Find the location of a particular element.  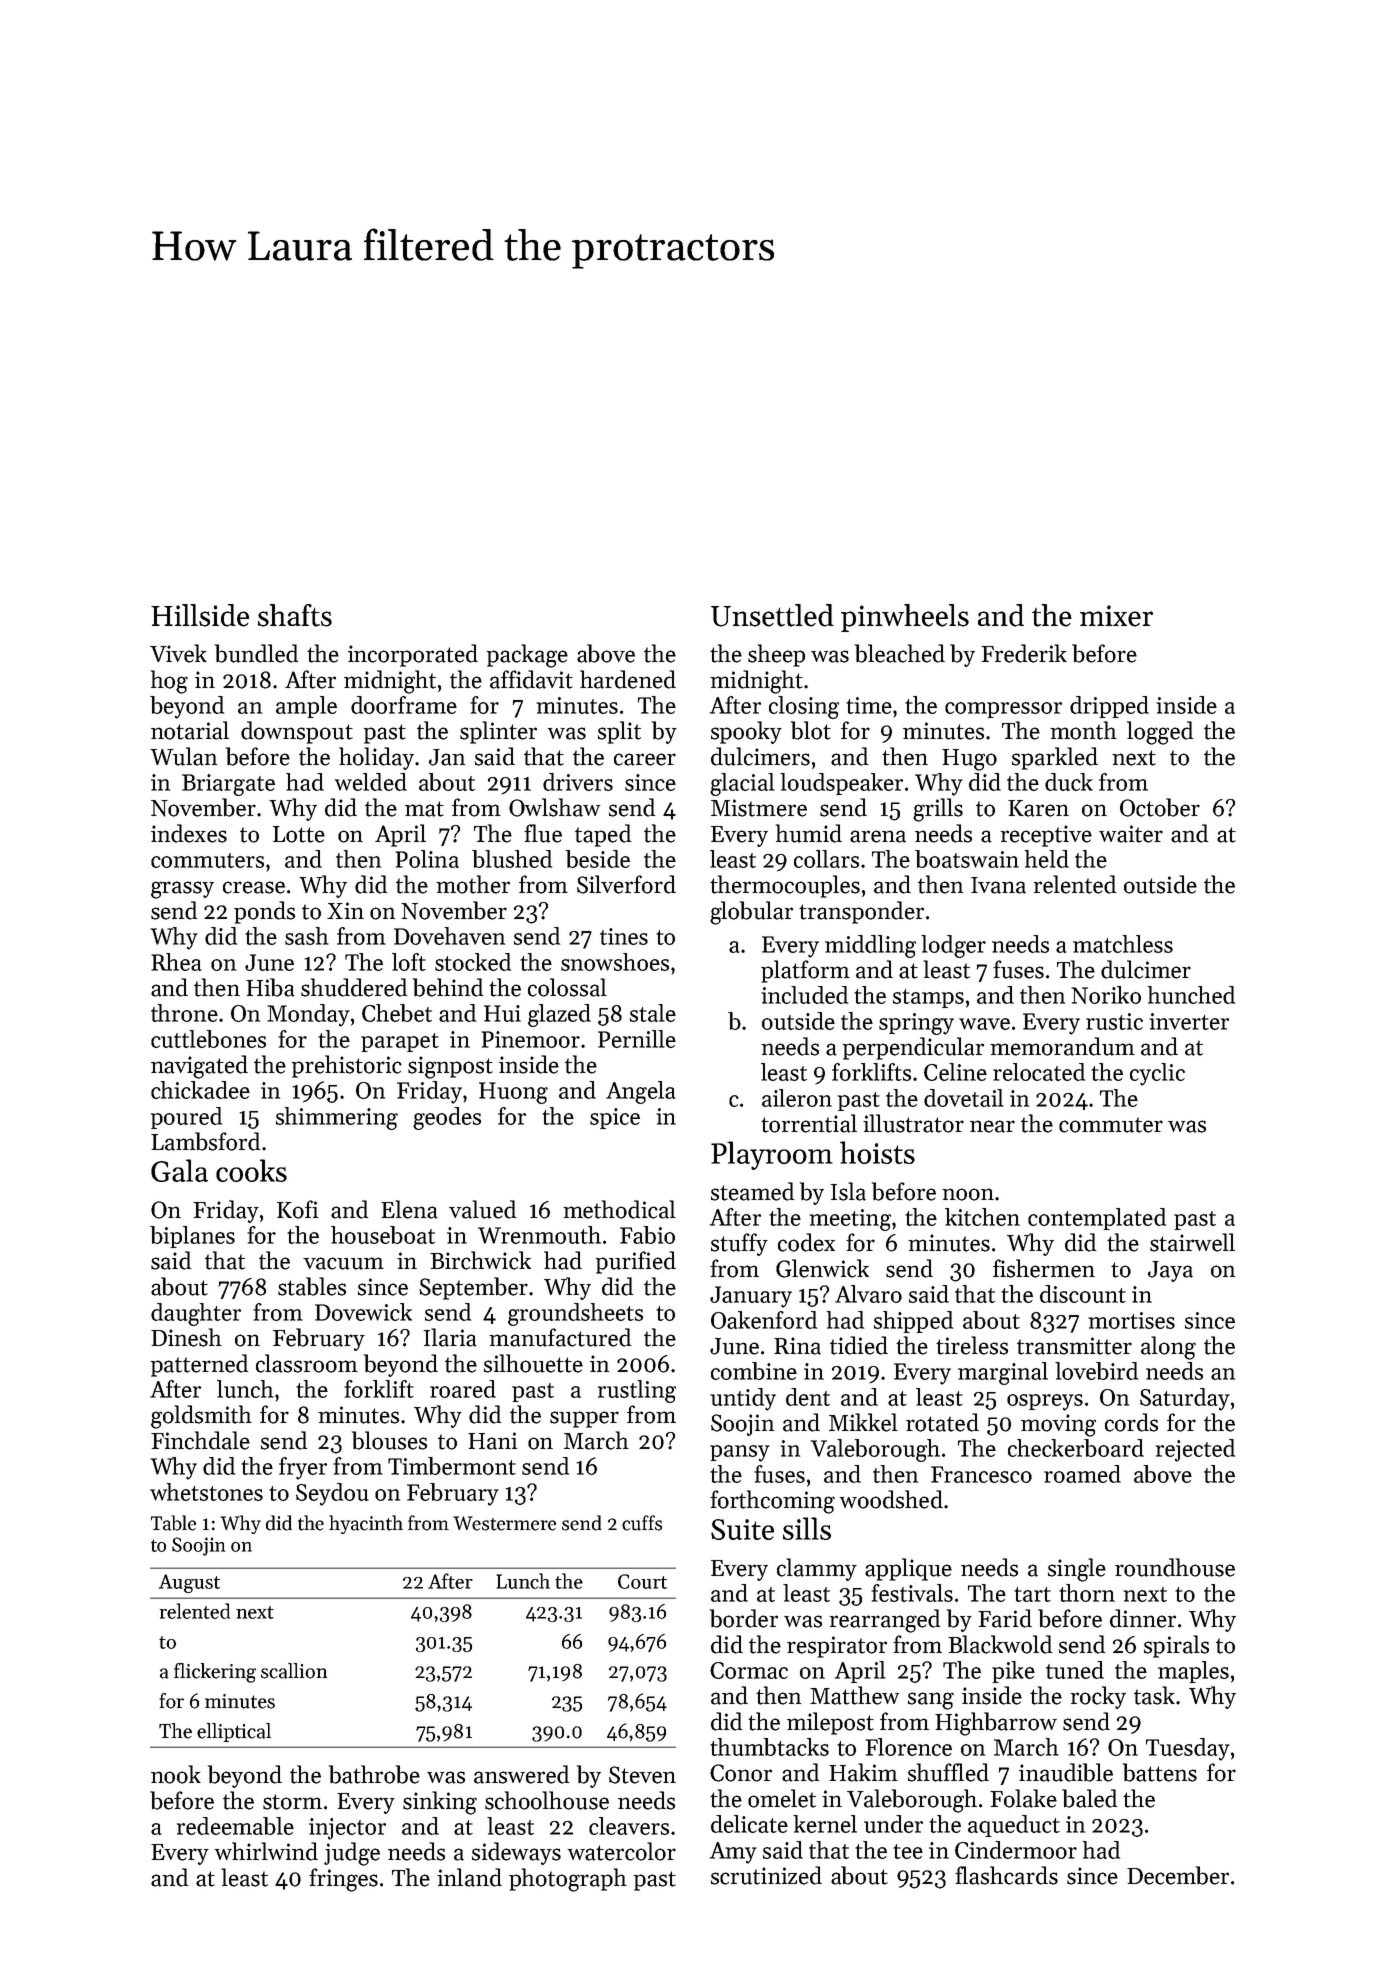

Westermere is located at coordinates (504, 1523).
